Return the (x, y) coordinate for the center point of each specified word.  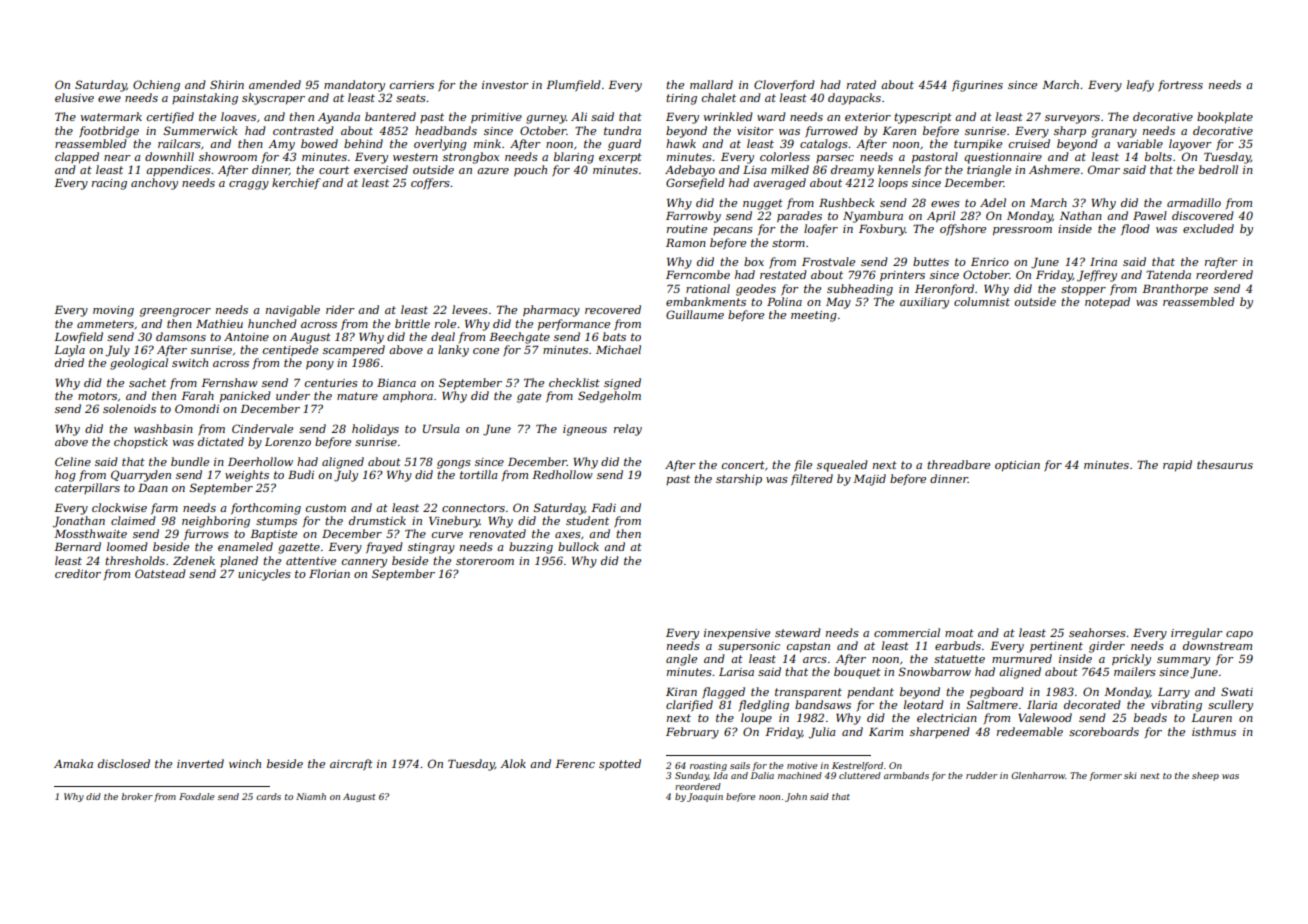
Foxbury (882, 230)
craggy (249, 185)
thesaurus (1225, 464)
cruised (1029, 143)
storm (788, 243)
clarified (689, 706)
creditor (78, 573)
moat (959, 633)
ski (1130, 775)
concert (743, 465)
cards (268, 796)
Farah (197, 395)
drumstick (377, 520)
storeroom (485, 561)
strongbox (471, 158)
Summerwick (201, 130)
